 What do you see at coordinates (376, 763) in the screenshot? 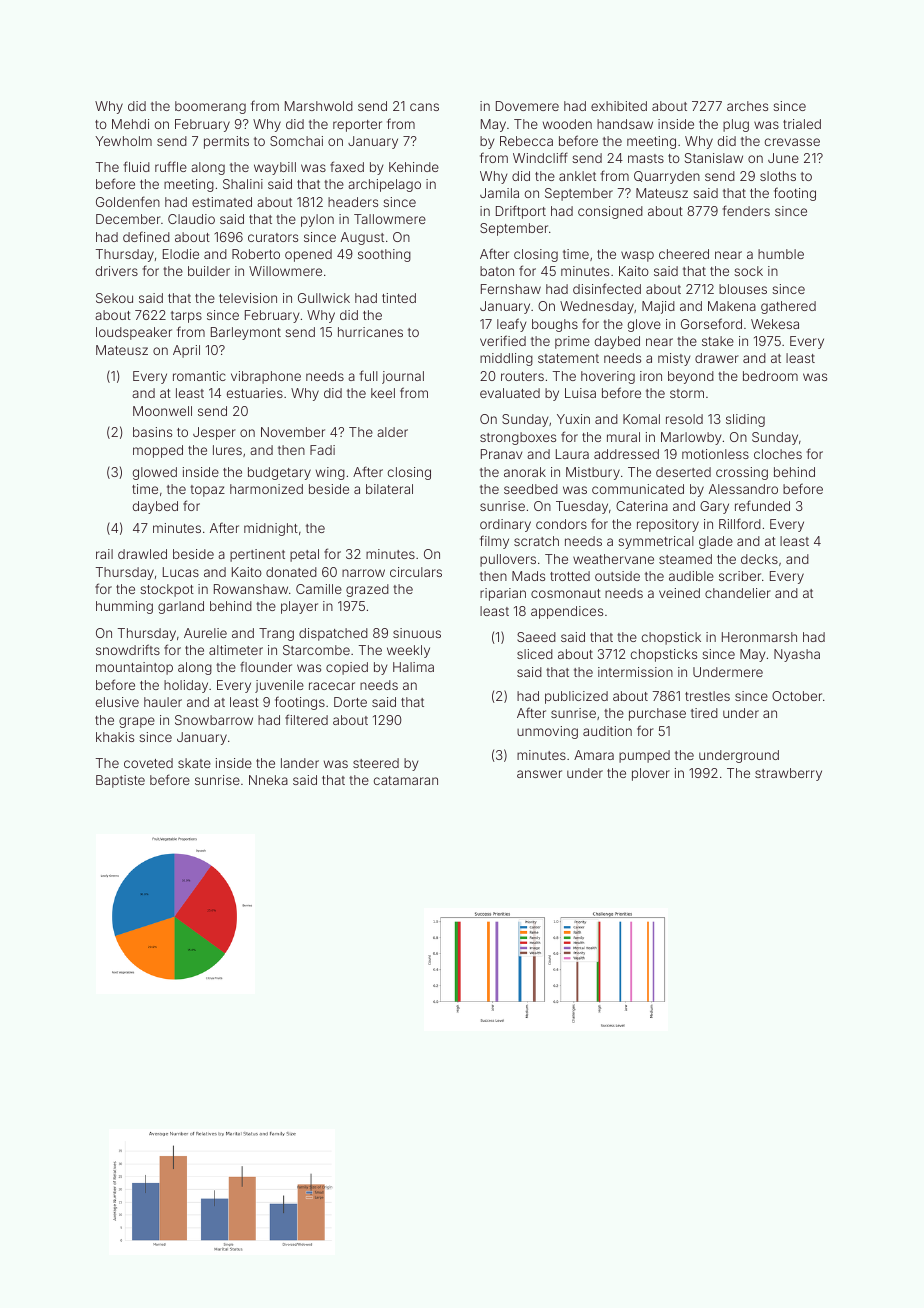
I see `steered` at bounding box center [376, 763].
